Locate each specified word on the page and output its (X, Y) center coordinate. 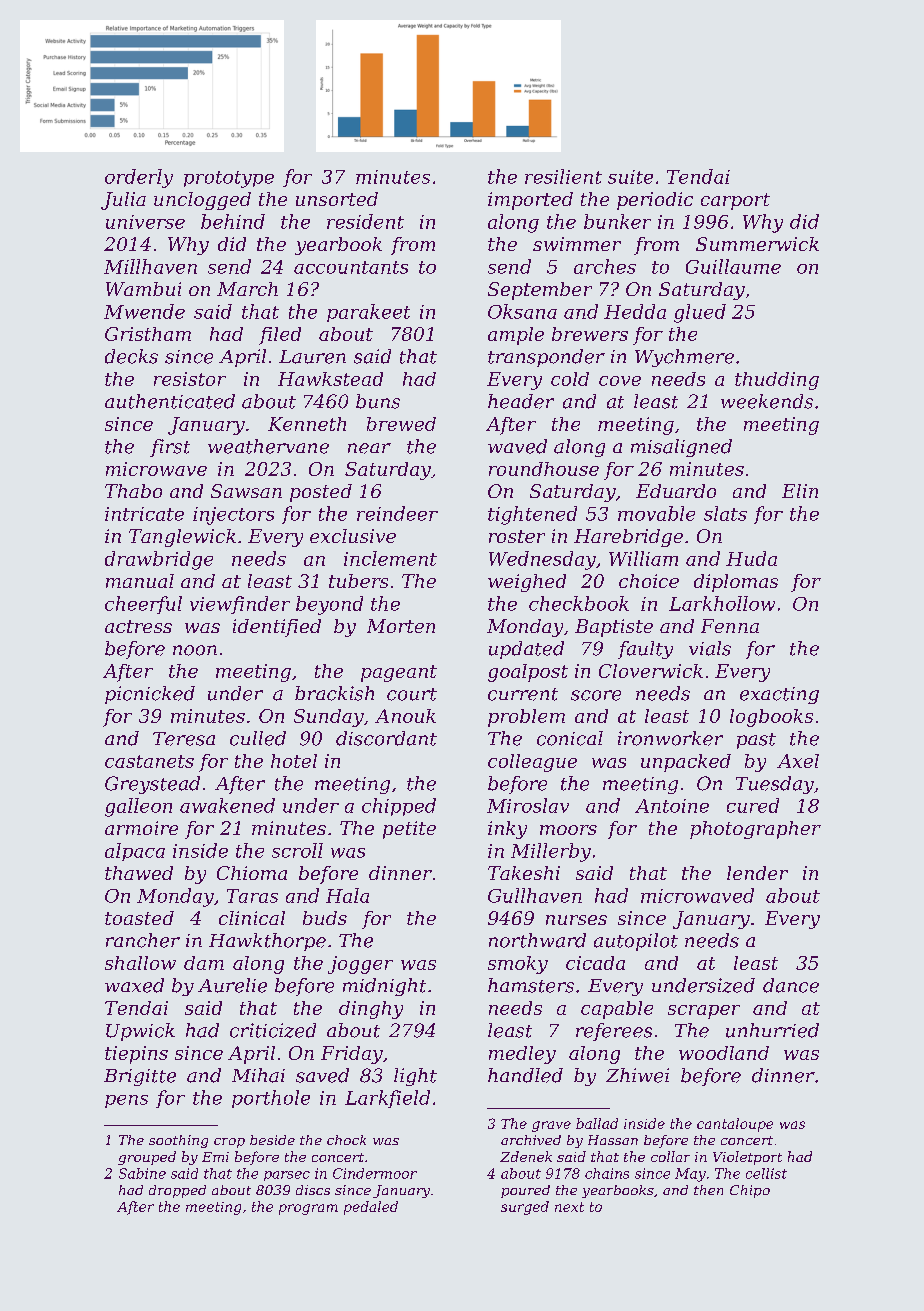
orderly (139, 178)
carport (735, 201)
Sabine (142, 1173)
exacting (779, 695)
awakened (227, 805)
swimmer (577, 244)
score (596, 695)
